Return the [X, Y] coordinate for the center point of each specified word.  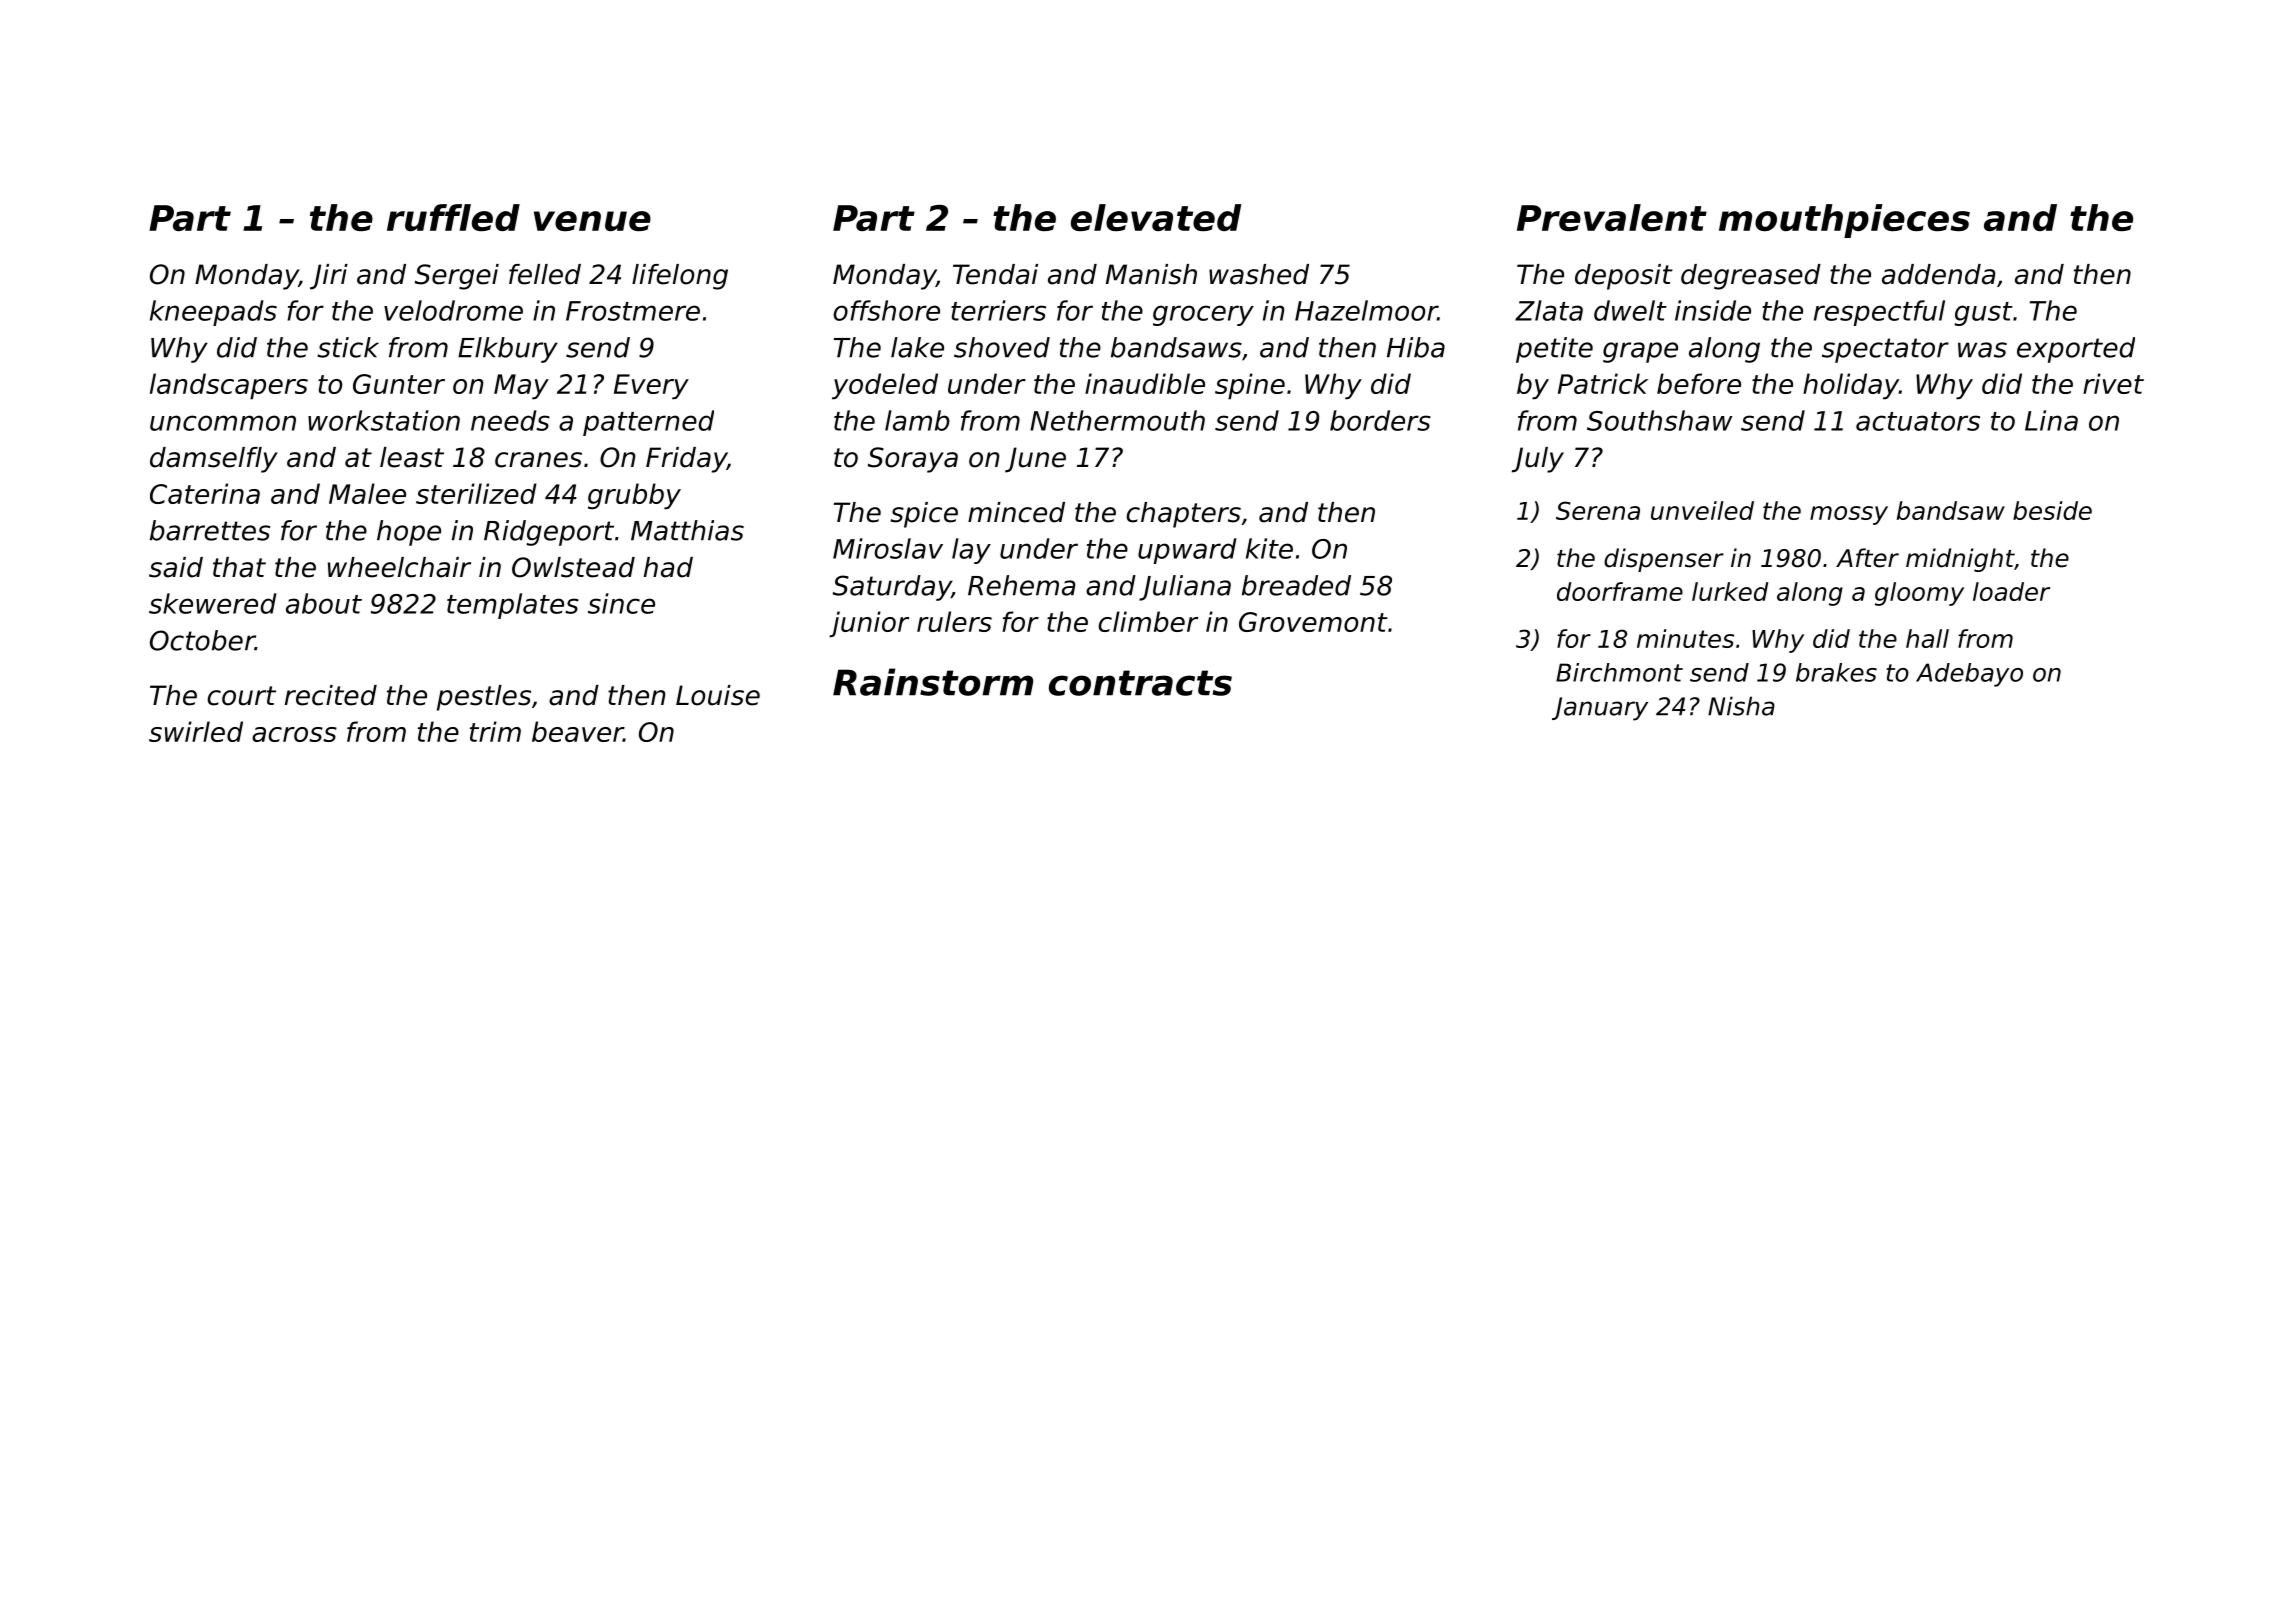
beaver [578, 731]
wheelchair [399, 567]
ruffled [453, 217]
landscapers [229, 386]
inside [1713, 310]
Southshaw [1659, 420]
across [294, 734]
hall [1927, 638]
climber [1148, 621]
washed [1259, 274]
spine [1250, 386]
